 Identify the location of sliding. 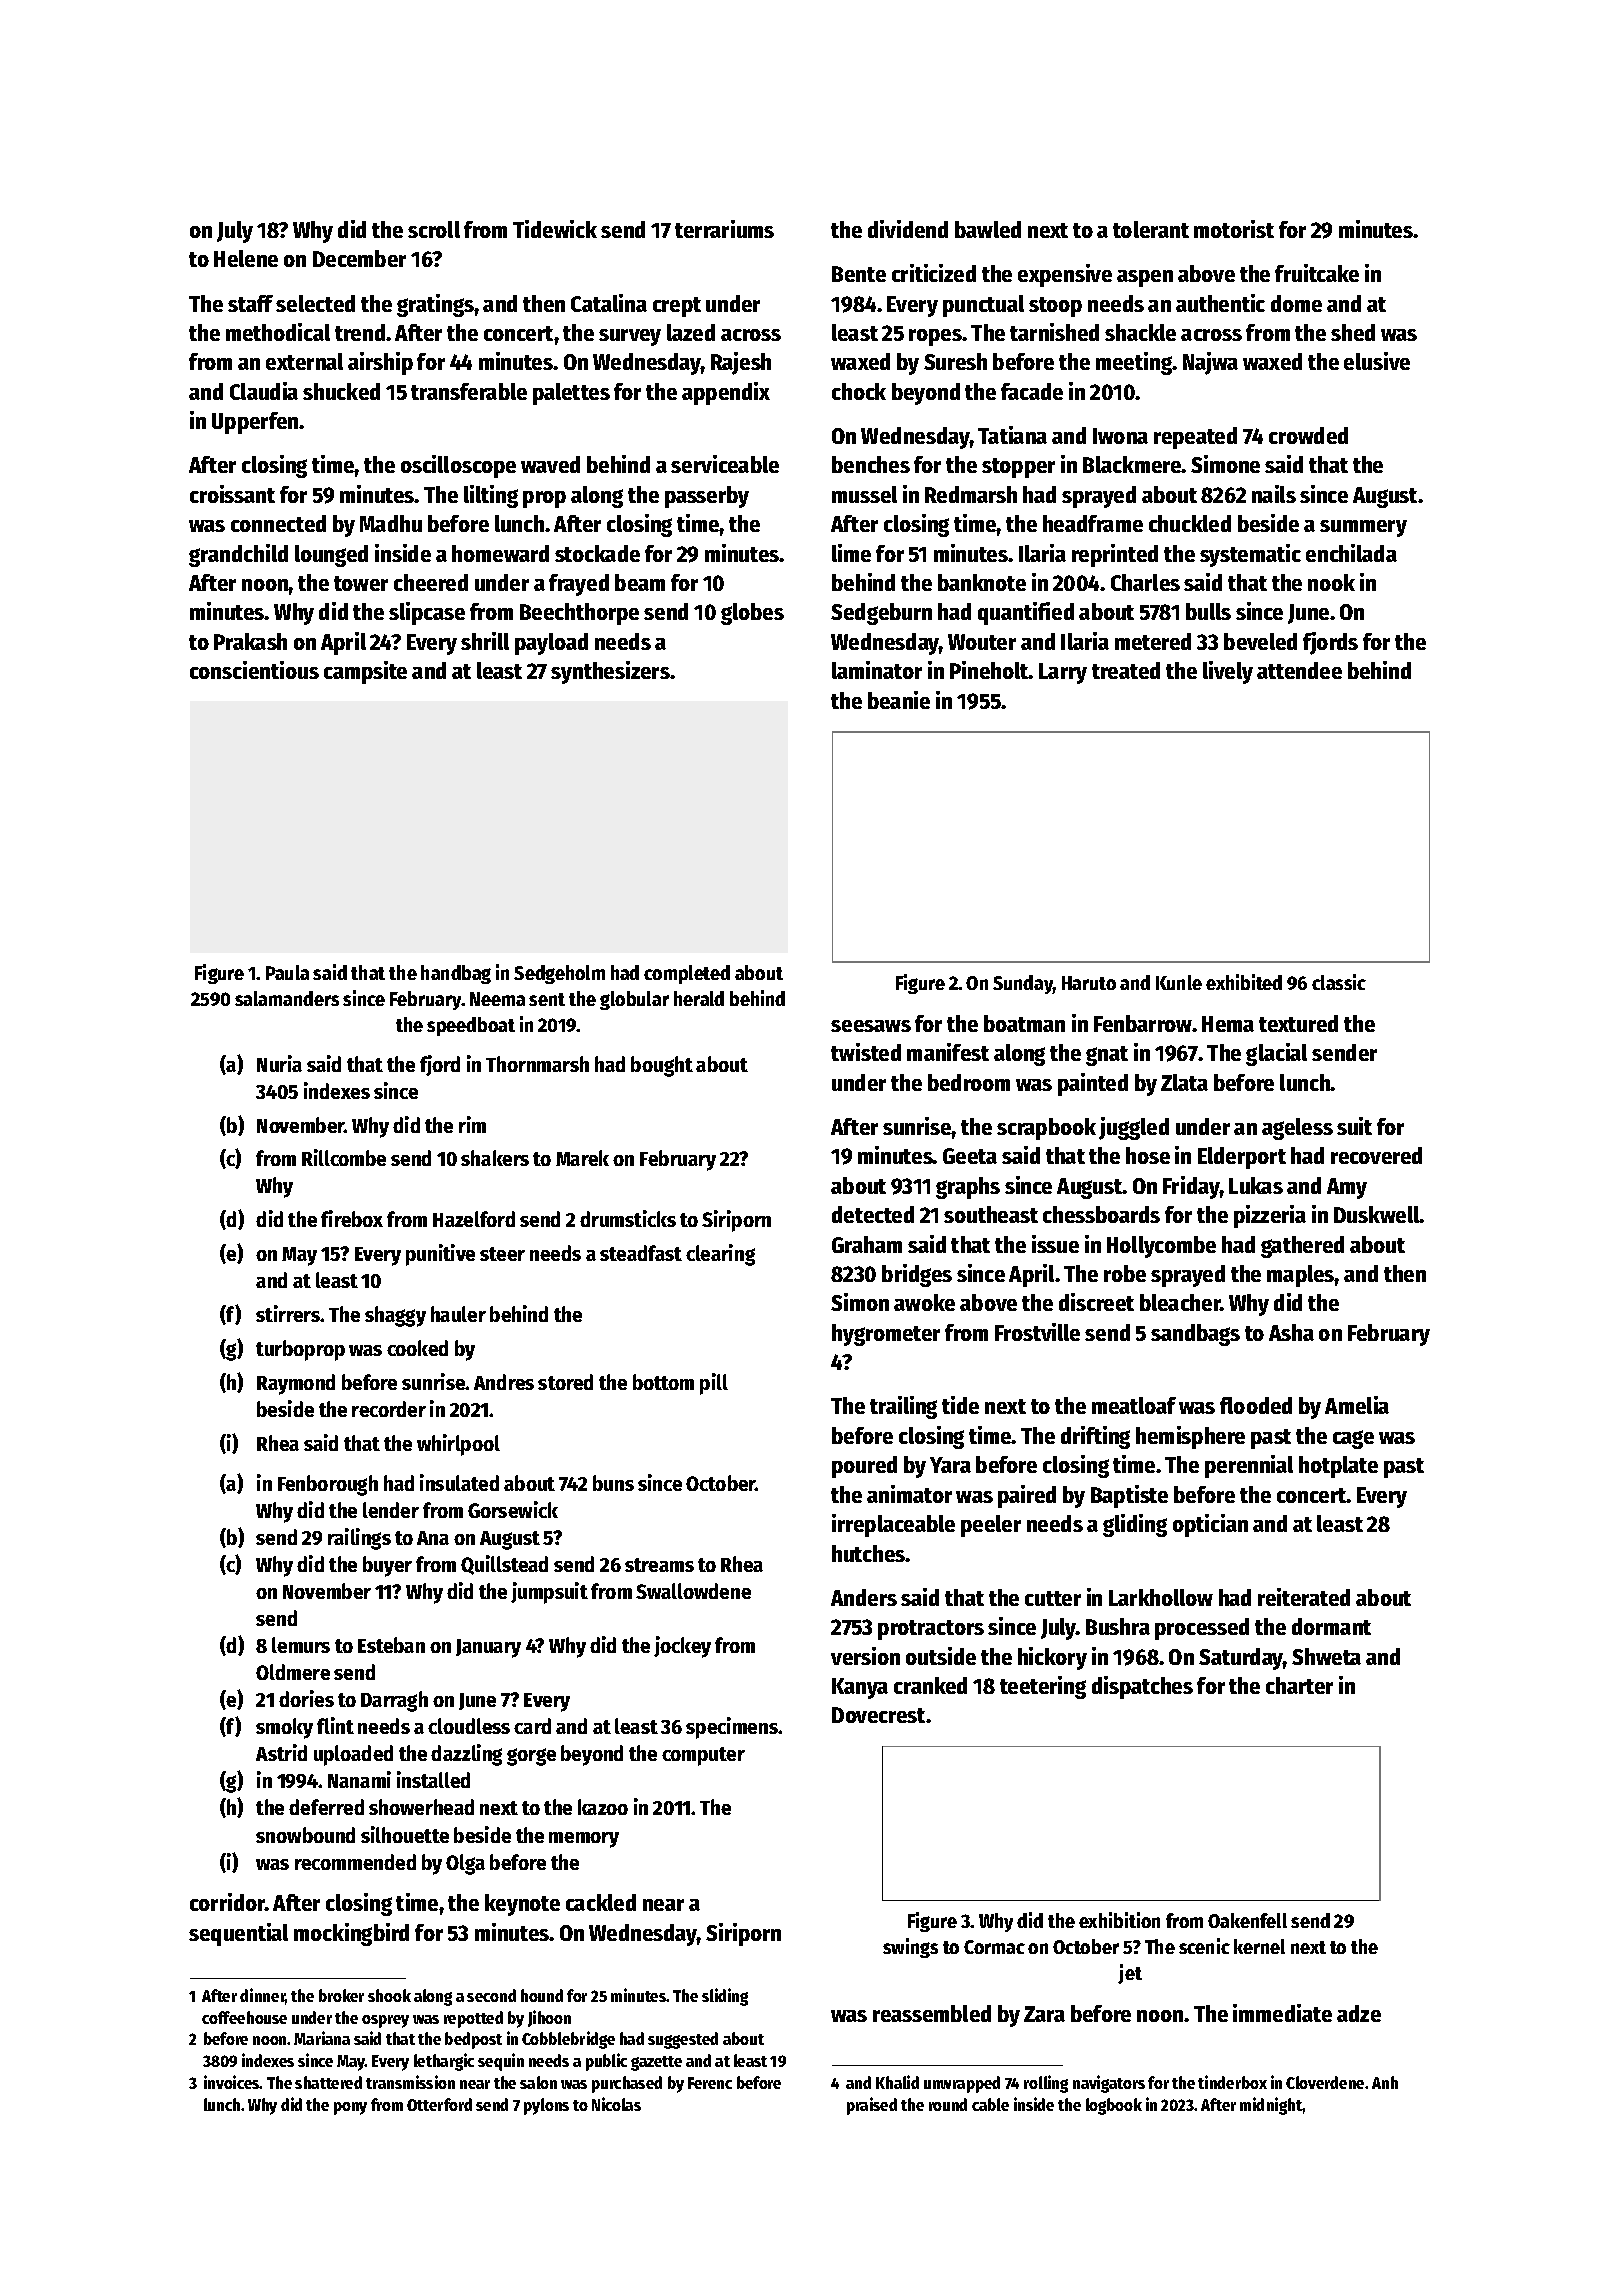
(725, 1997).
